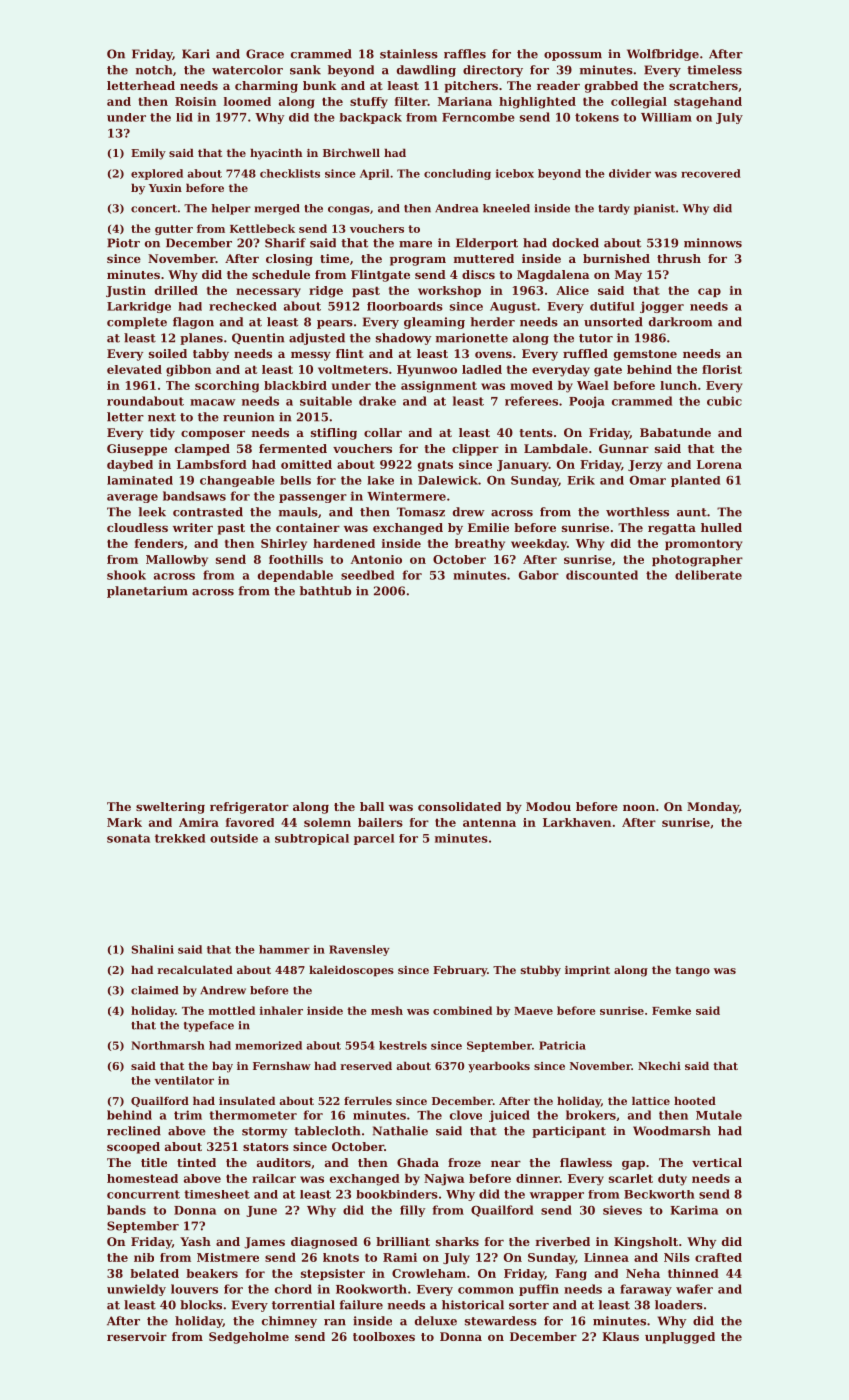 Image resolution: width=849 pixels, height=1400 pixels. I want to click on reservoir, so click(137, 1336).
